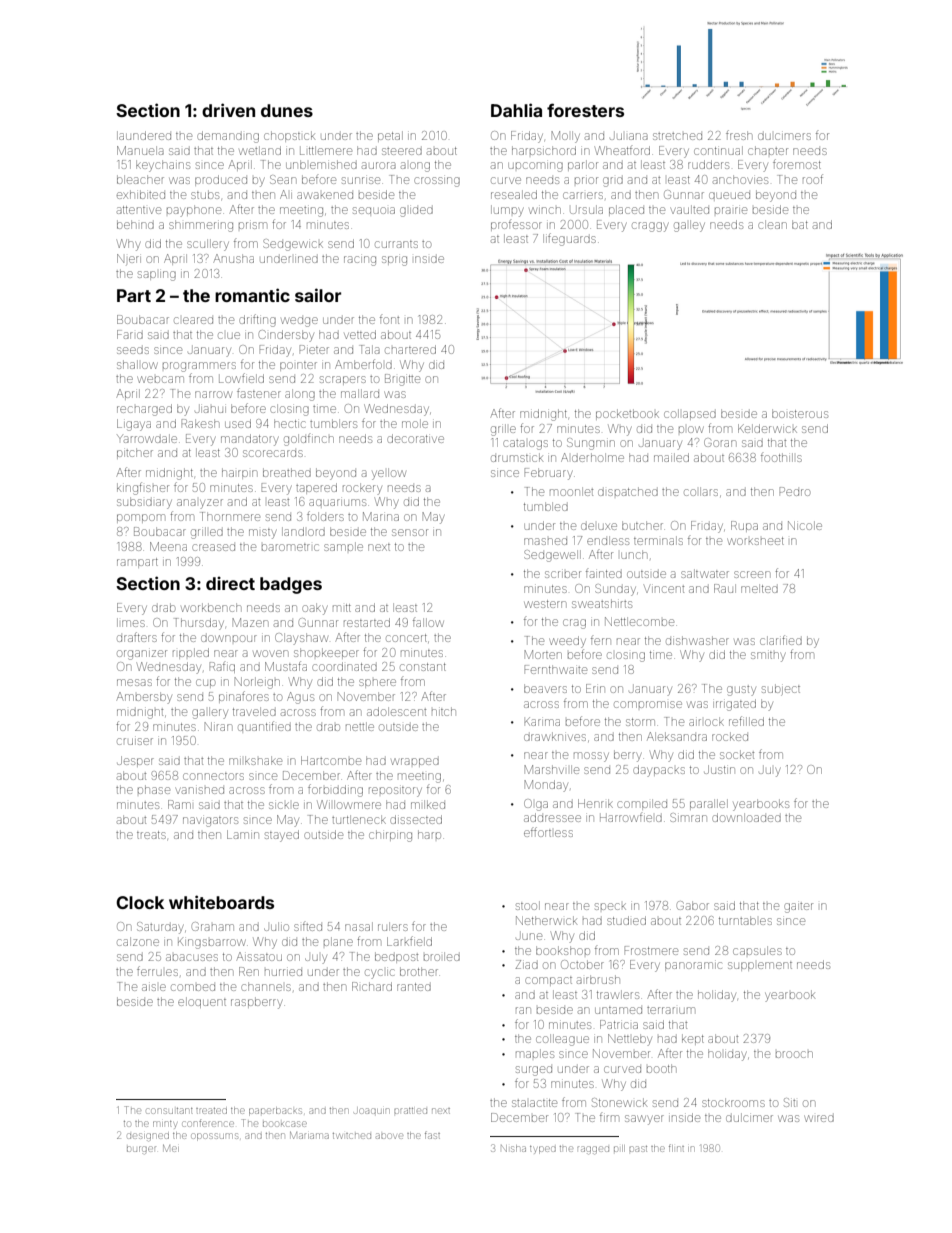  Describe the element at coordinates (585, 110) in the page. I see `foresters` at that location.
